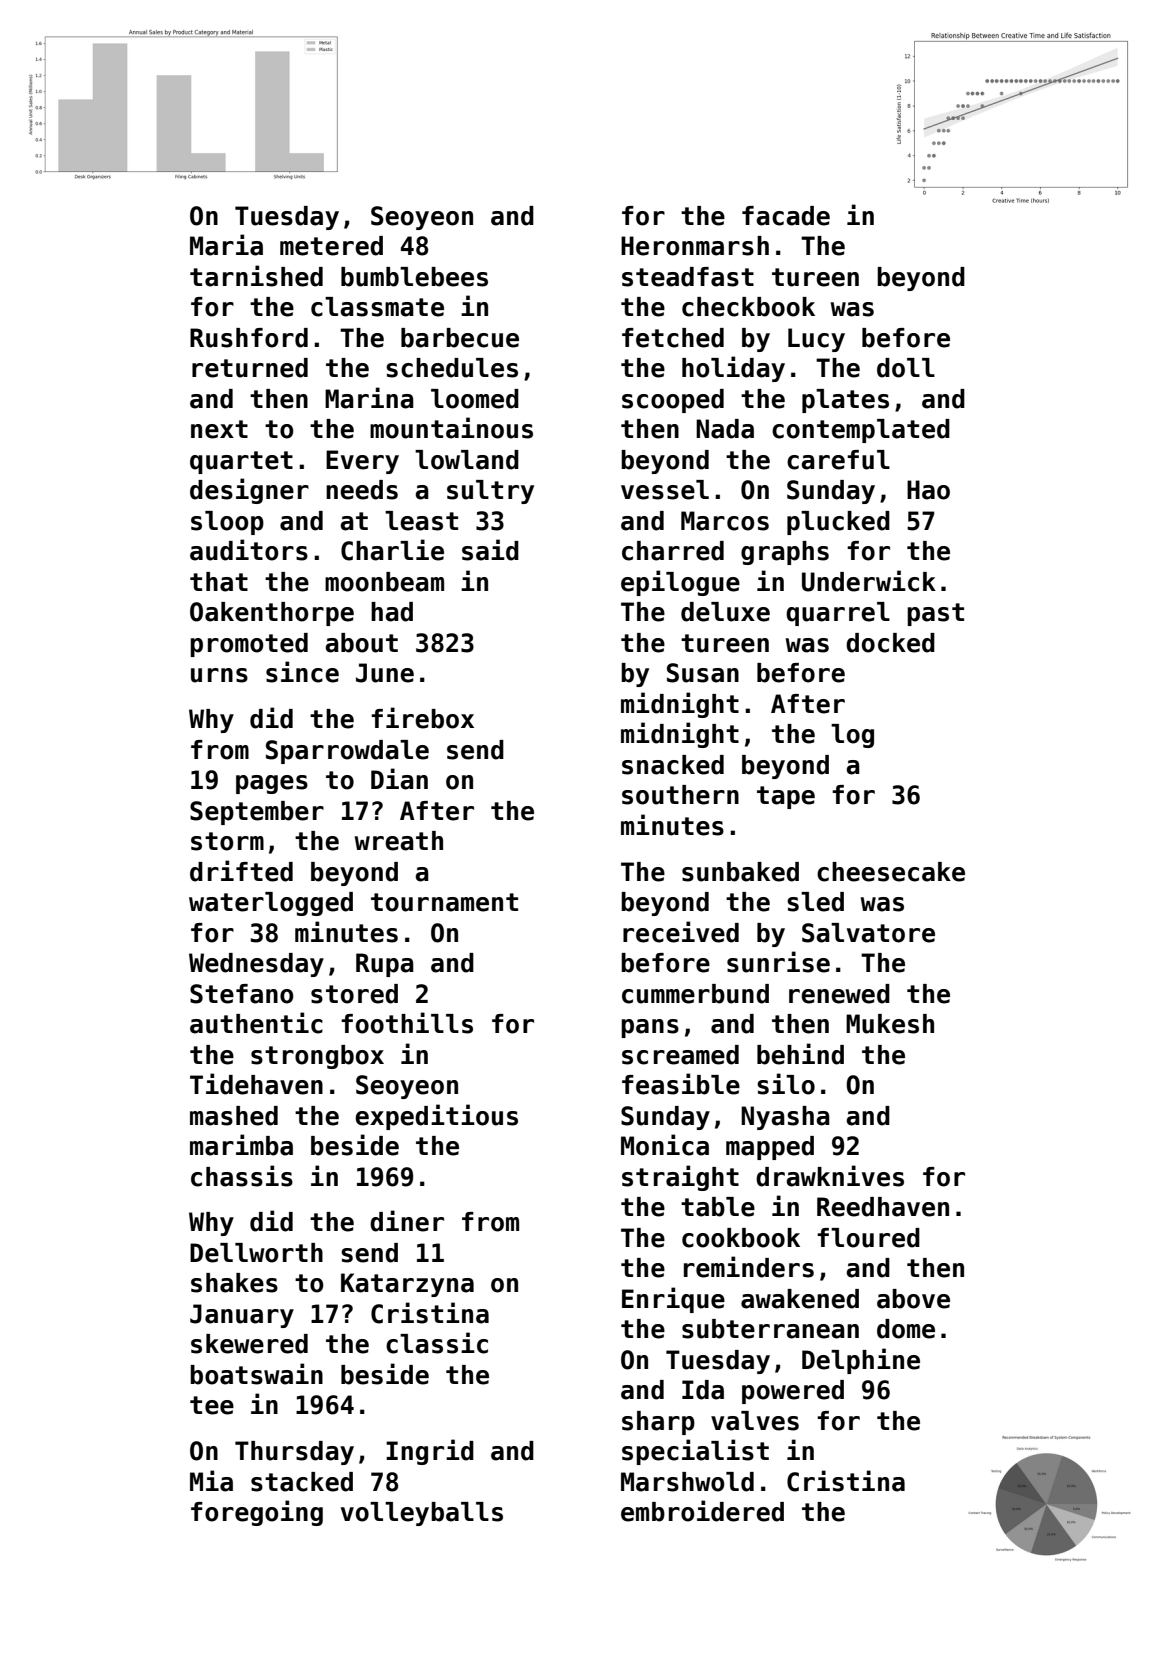 The width and height of the image is (1165, 1654). Describe the element at coordinates (786, 216) in the image. I see `facade` at that location.
